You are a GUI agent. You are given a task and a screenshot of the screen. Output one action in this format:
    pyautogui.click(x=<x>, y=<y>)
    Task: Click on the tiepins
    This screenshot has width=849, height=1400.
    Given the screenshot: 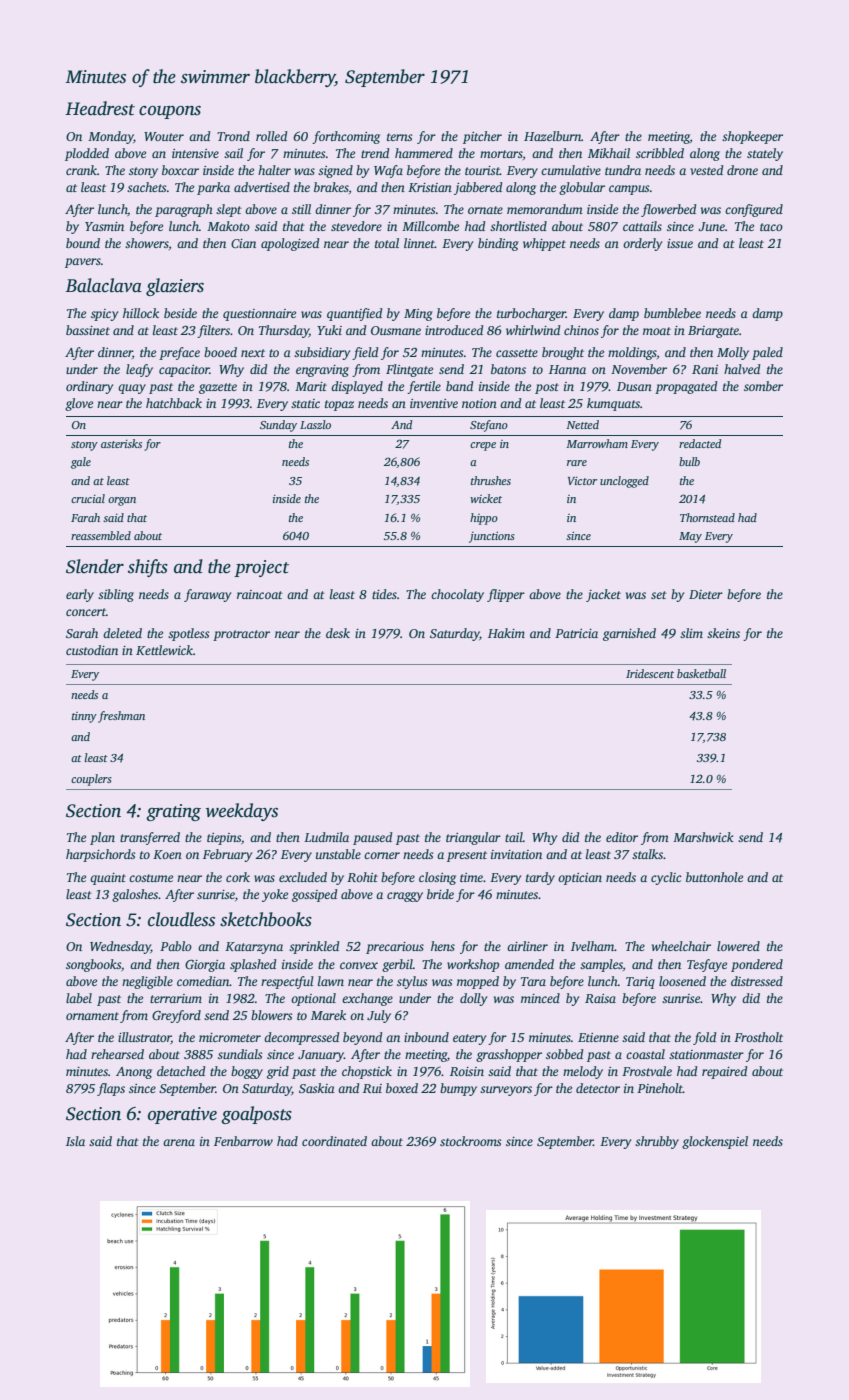 What is the action you would take?
    pyautogui.click(x=224, y=839)
